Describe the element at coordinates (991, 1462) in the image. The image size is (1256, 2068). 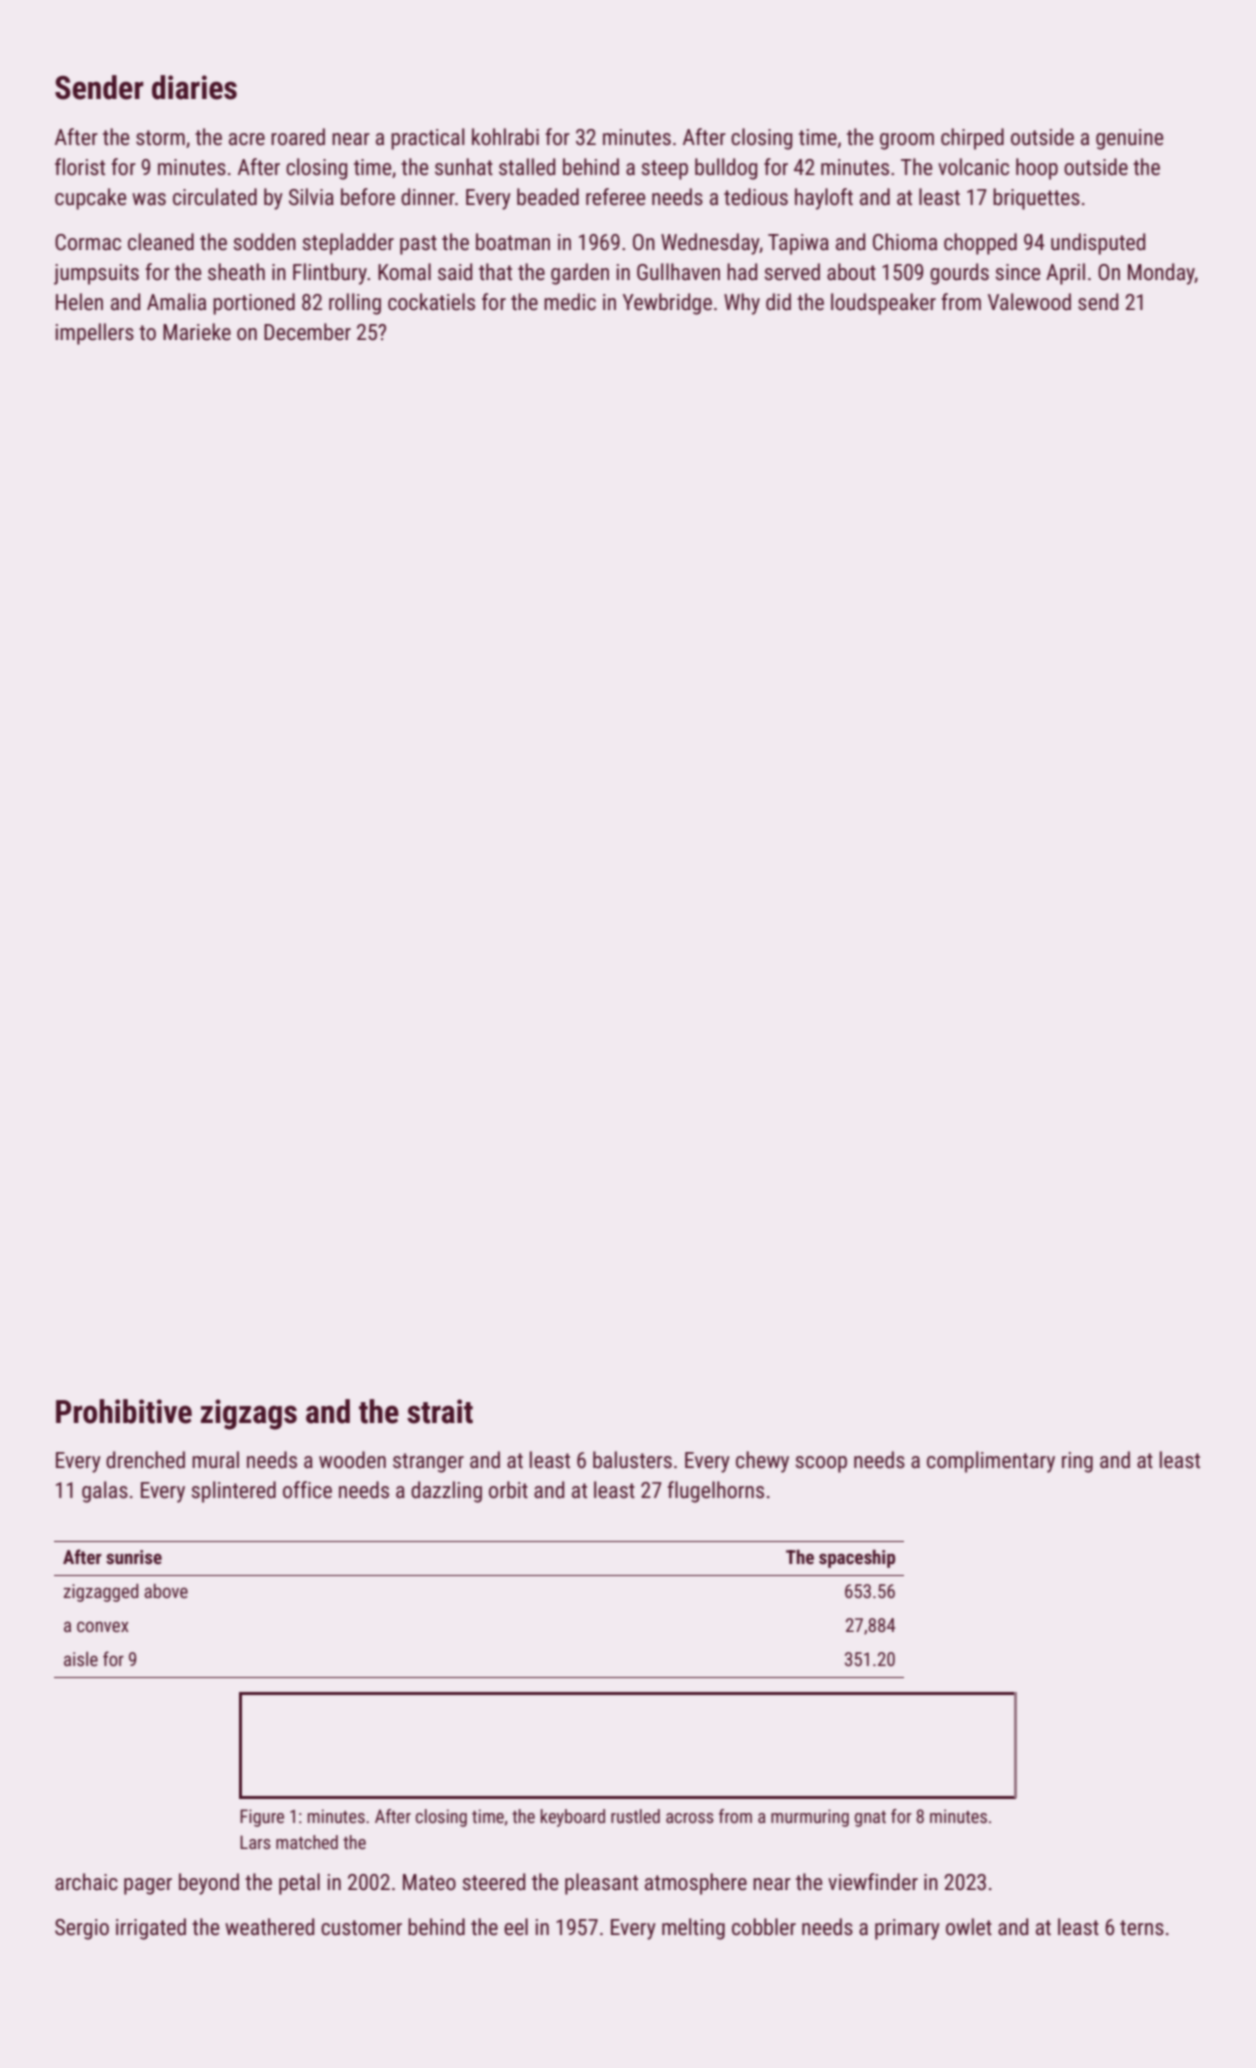
I see `complimentary` at that location.
